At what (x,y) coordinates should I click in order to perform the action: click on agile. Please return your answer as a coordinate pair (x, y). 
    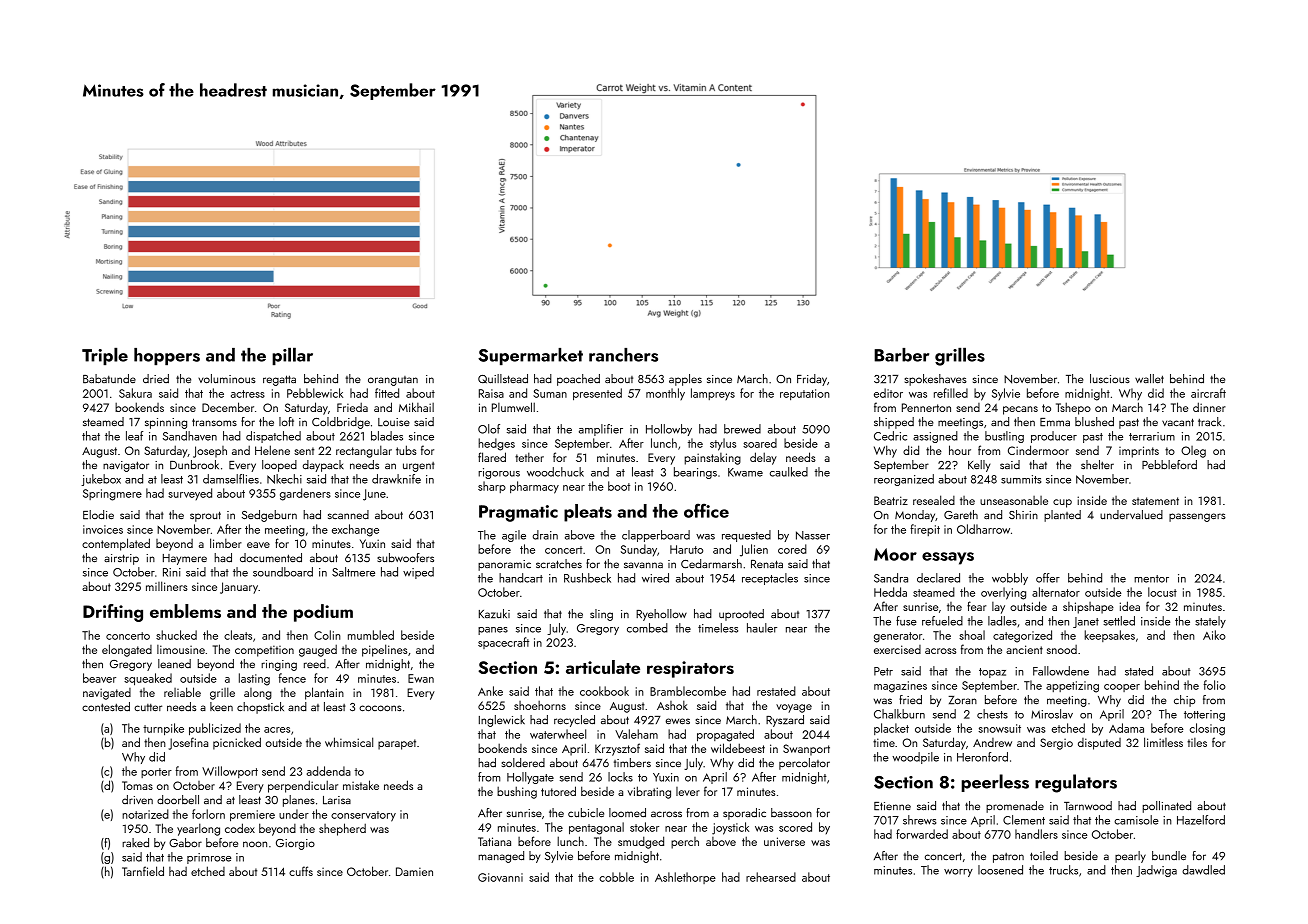
    Looking at the image, I should click on (514, 536).
